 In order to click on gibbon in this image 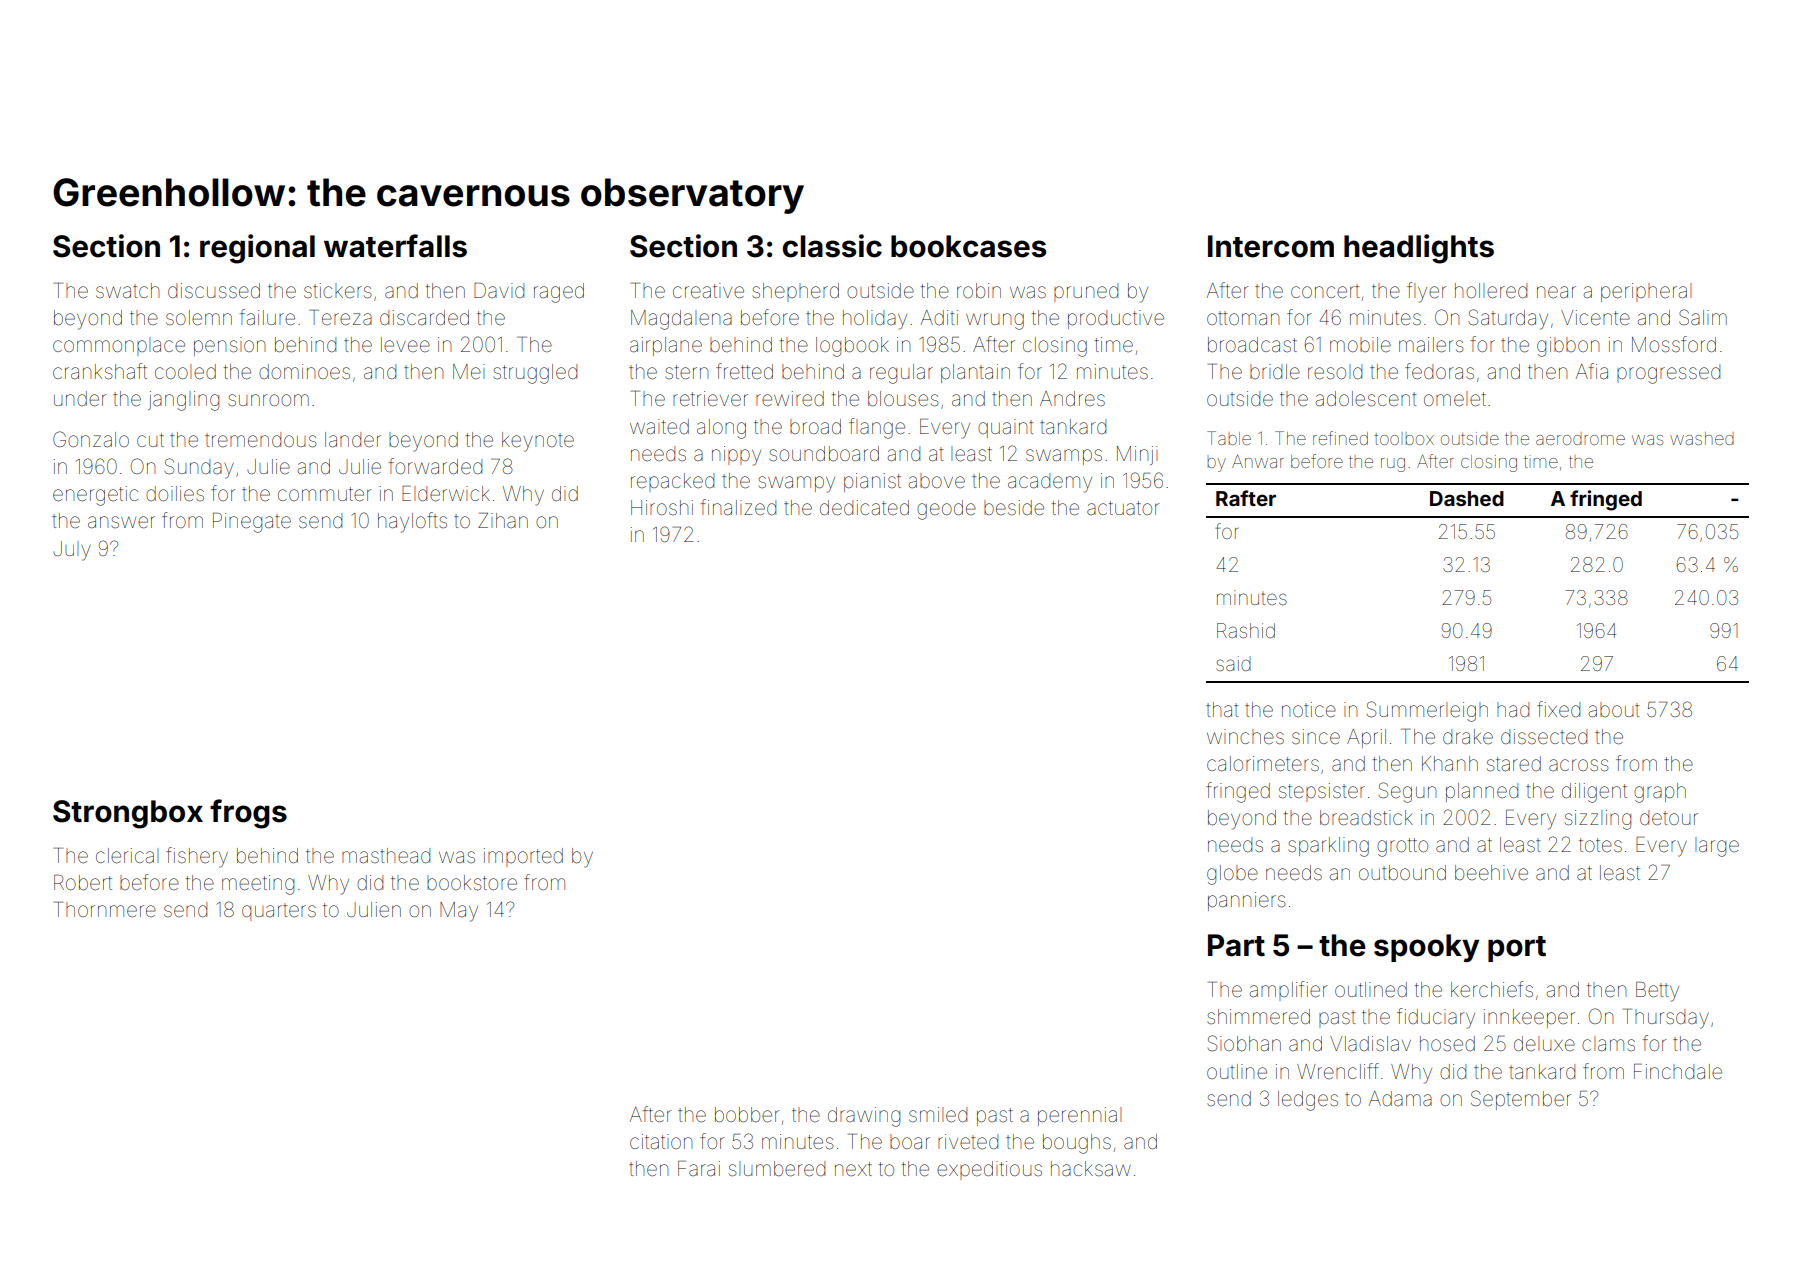, I will do `click(1568, 347)`.
